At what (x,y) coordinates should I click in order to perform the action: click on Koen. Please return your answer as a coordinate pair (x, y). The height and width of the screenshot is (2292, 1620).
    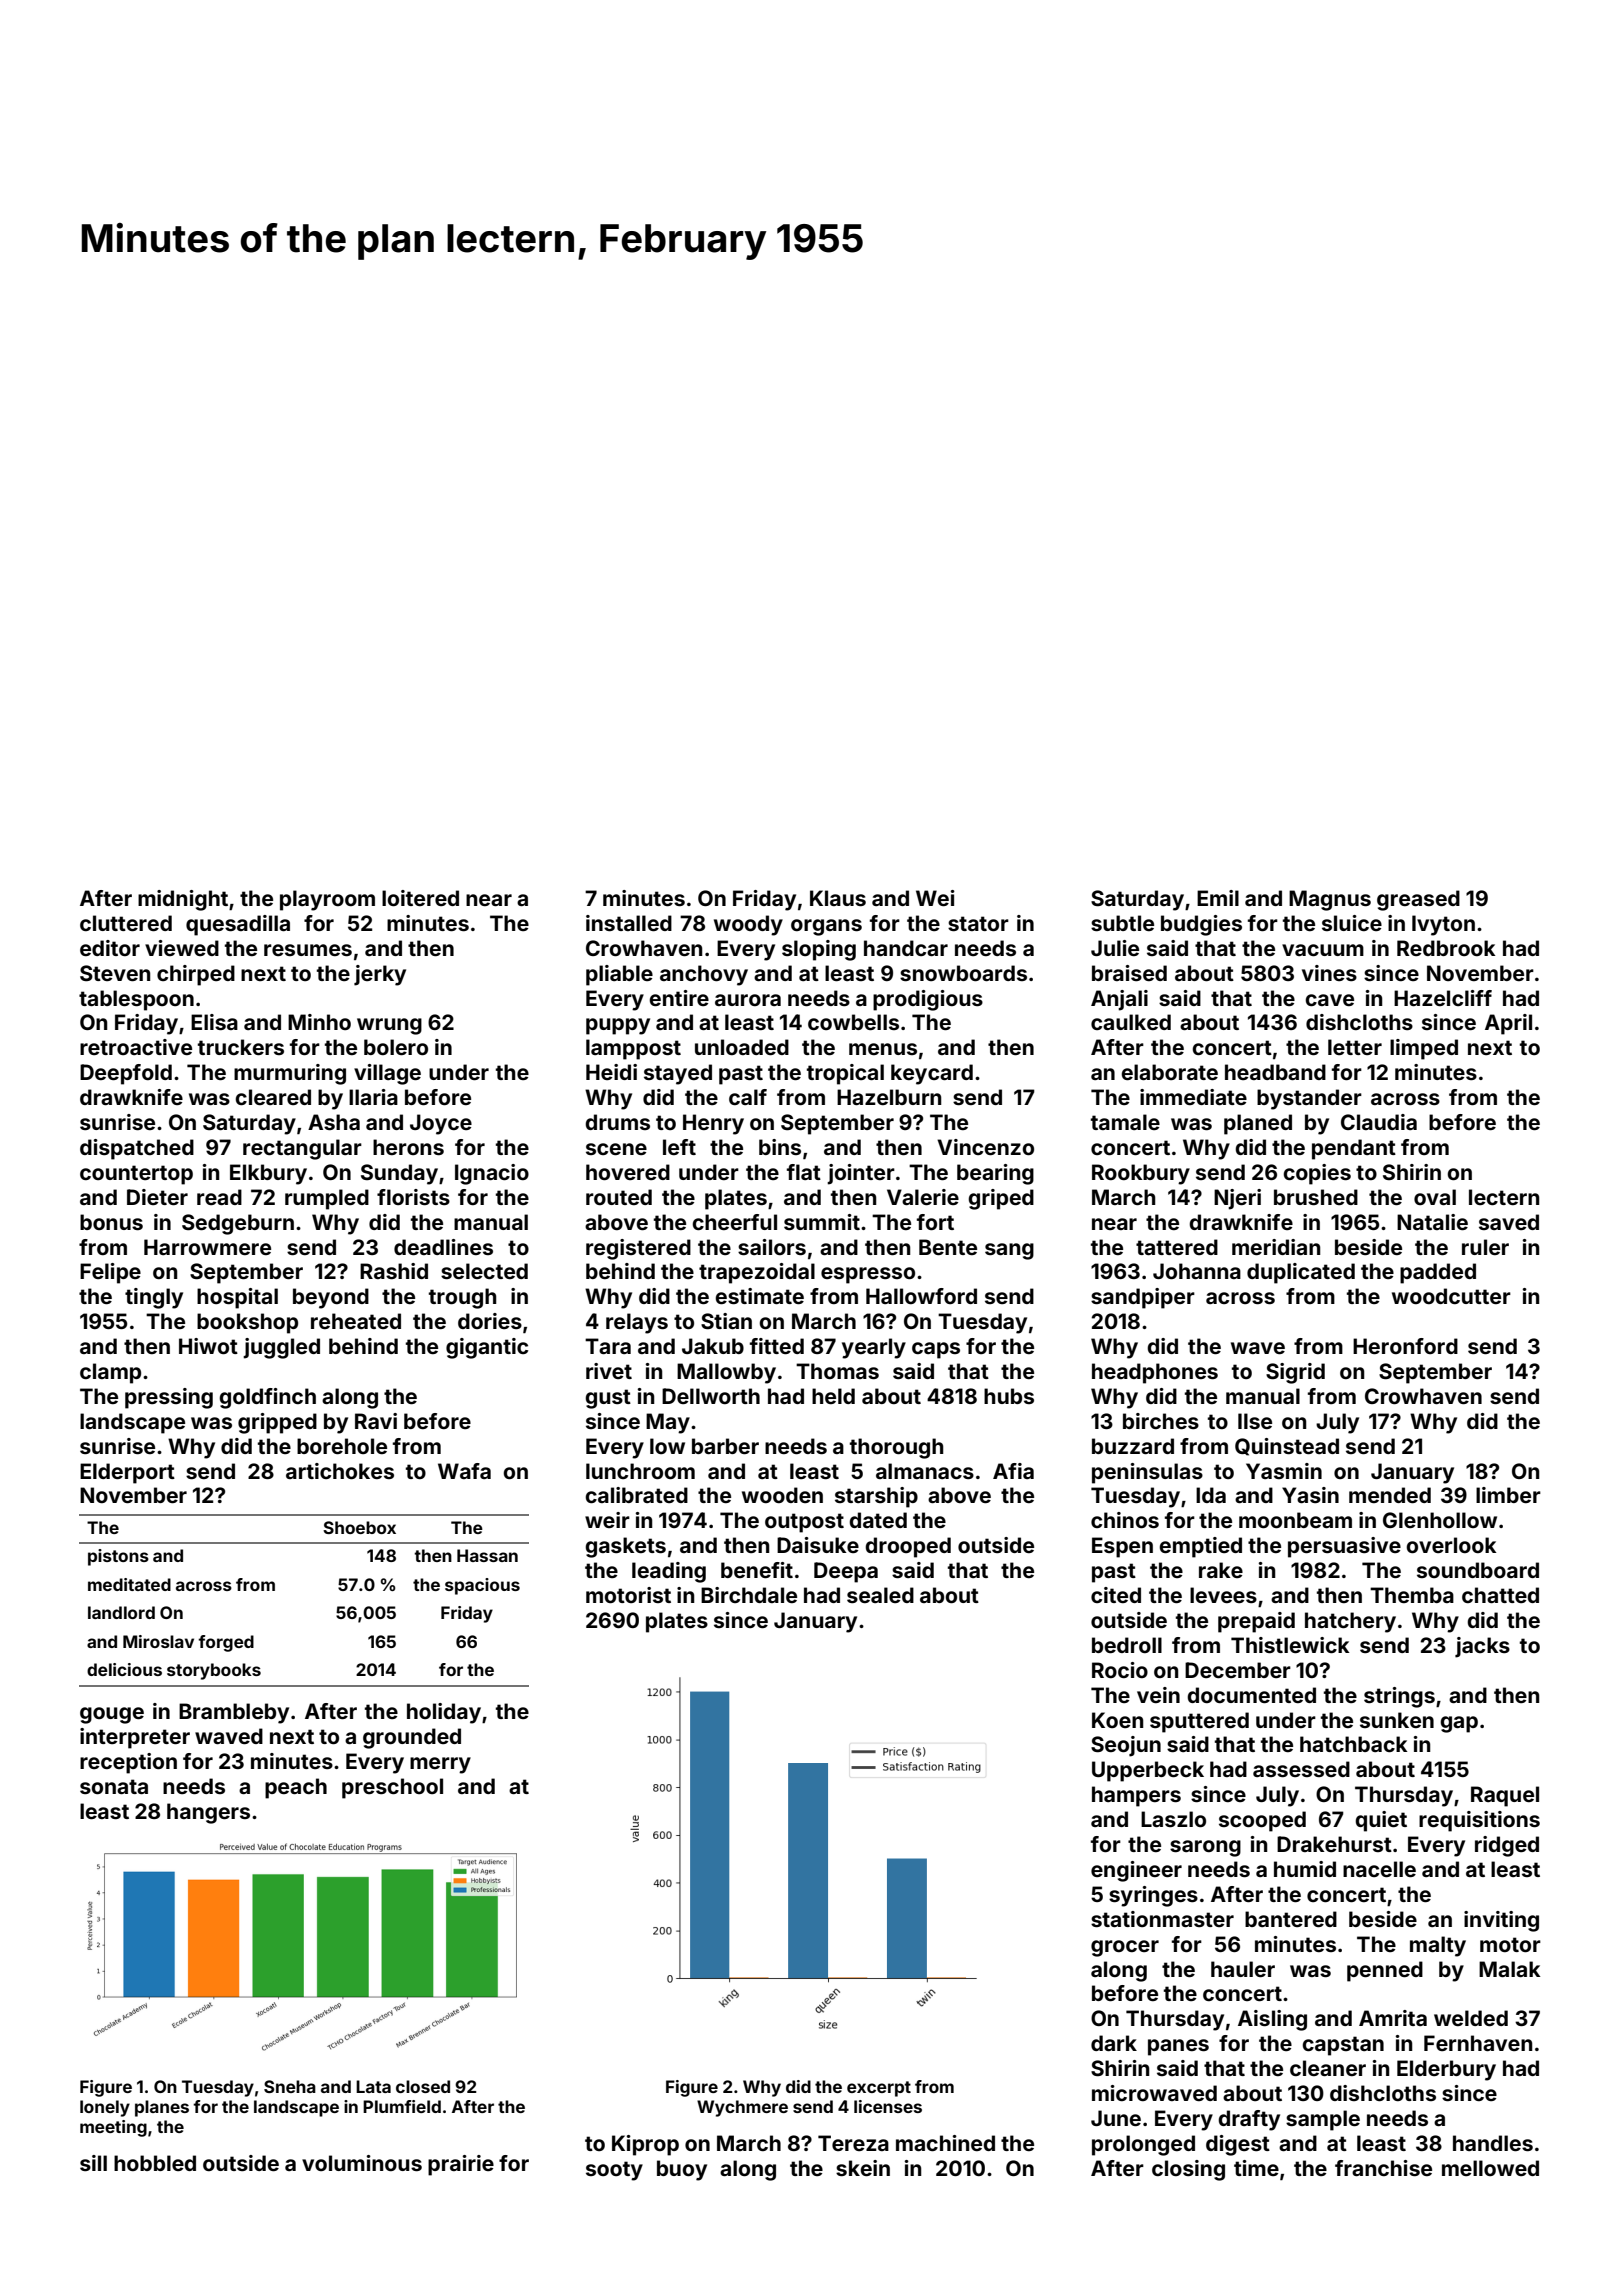
    Looking at the image, I should click on (1117, 1720).
